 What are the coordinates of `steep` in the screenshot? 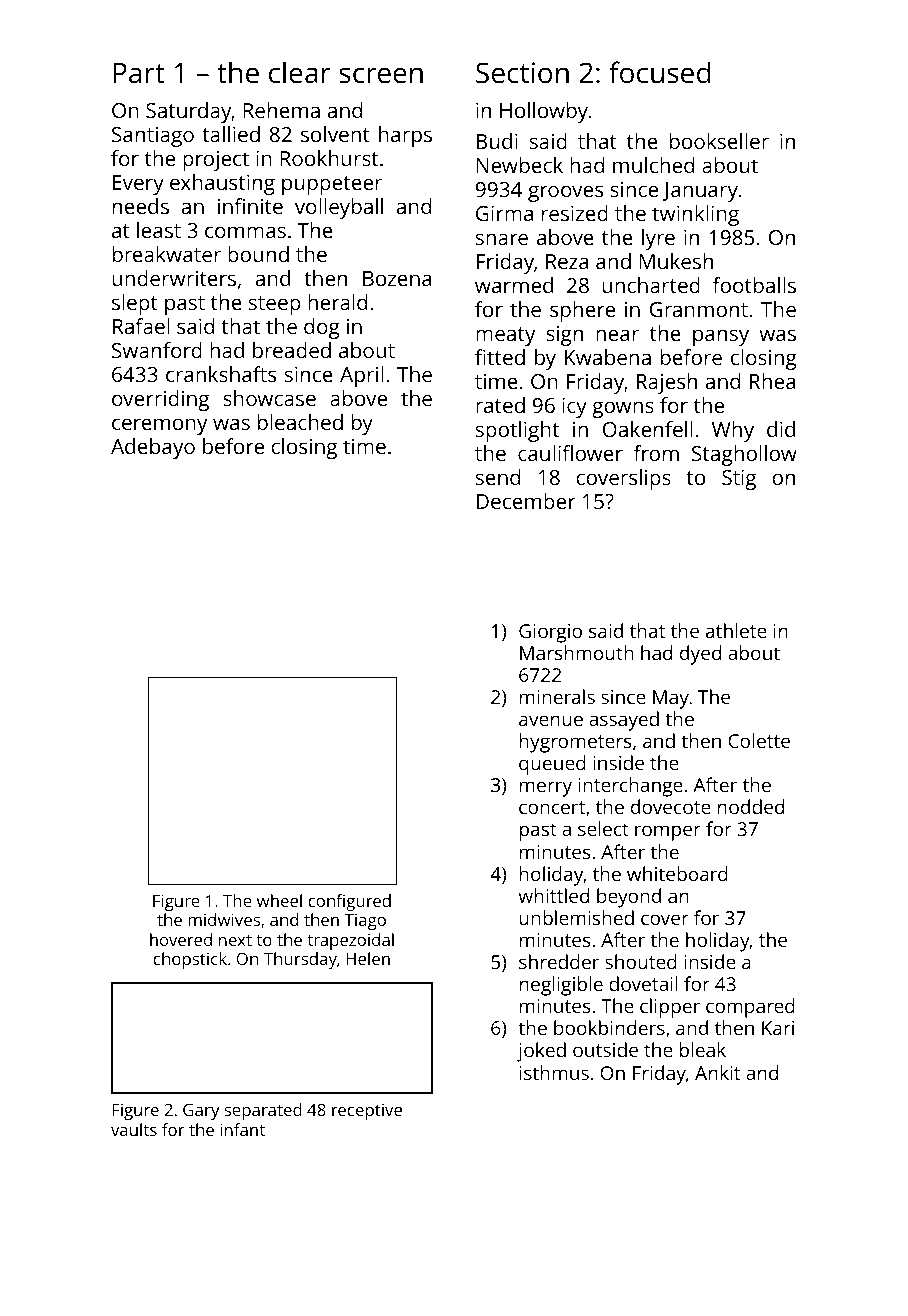 It's located at (275, 305).
